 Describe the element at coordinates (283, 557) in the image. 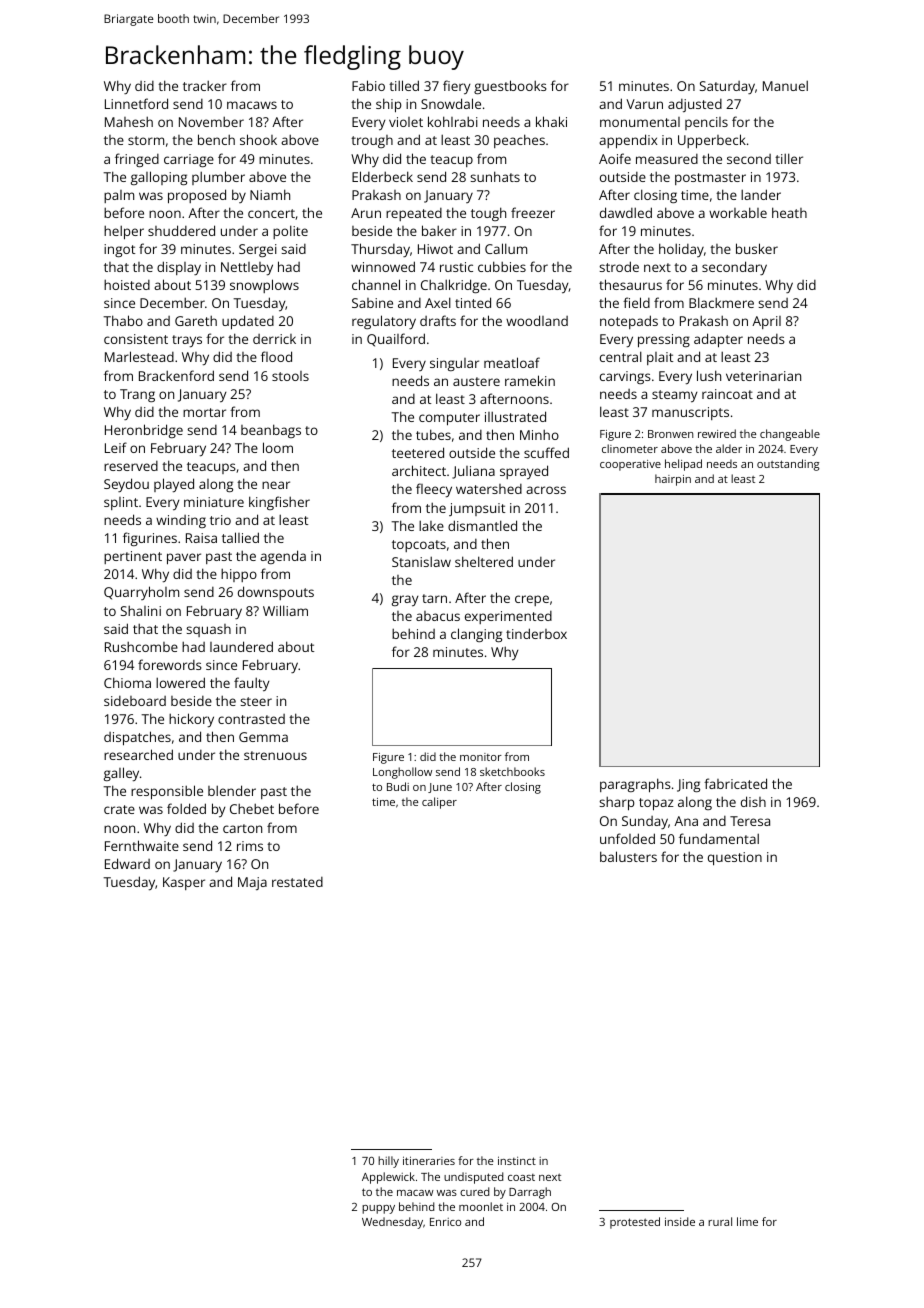

I see `agenda` at that location.
